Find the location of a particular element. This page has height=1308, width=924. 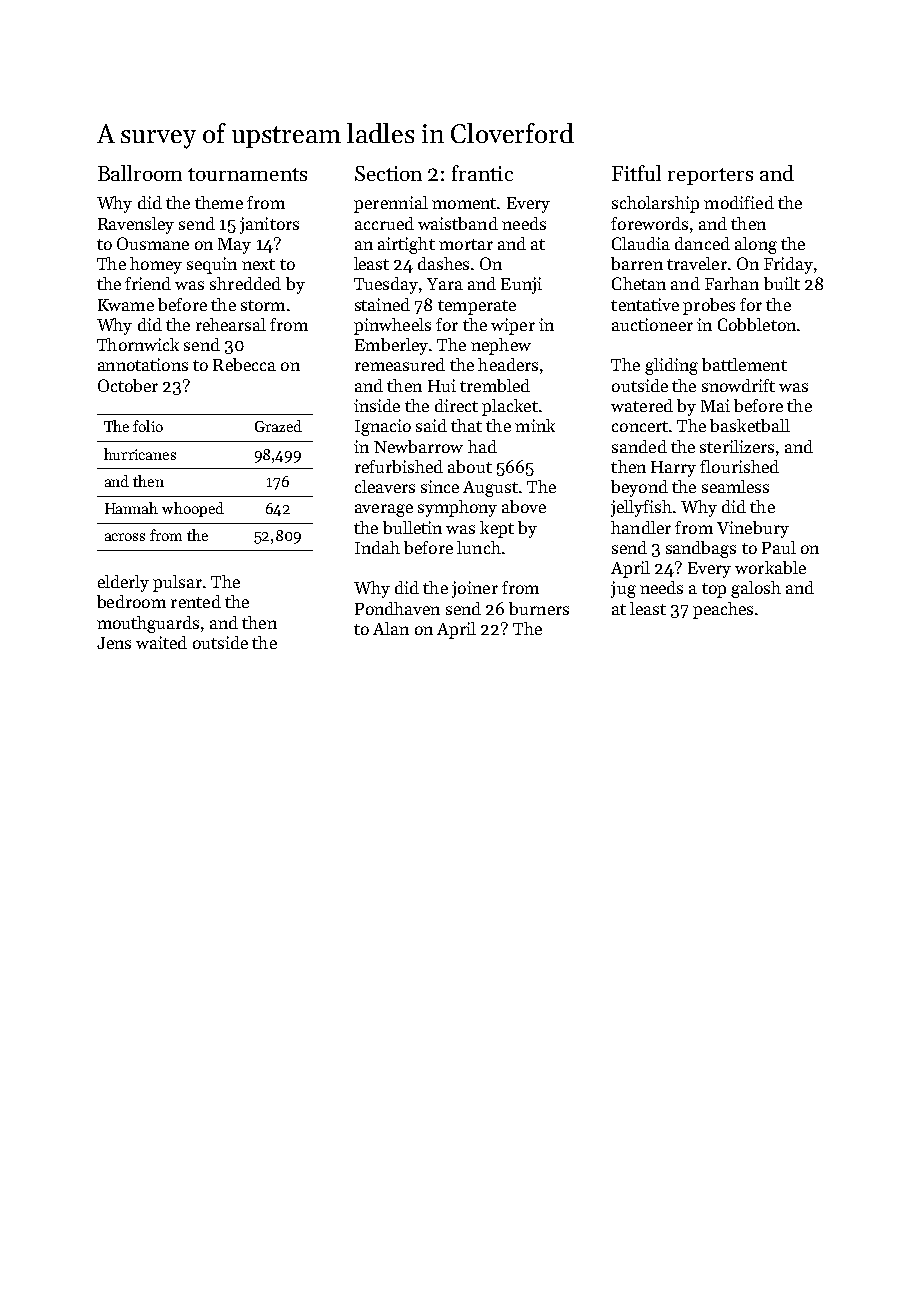

modified is located at coordinates (739, 202).
